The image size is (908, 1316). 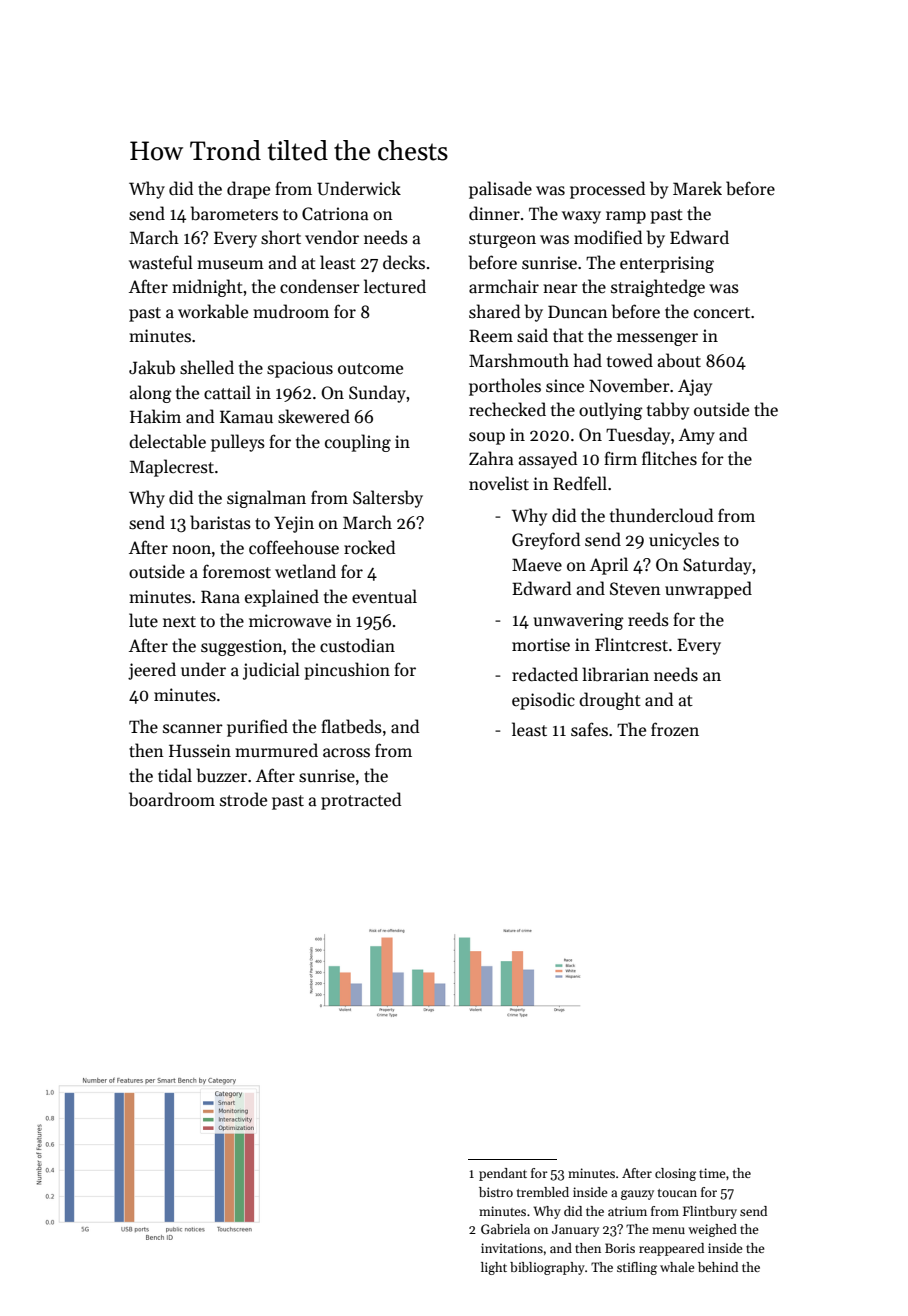 I want to click on Amy, so click(x=697, y=436).
